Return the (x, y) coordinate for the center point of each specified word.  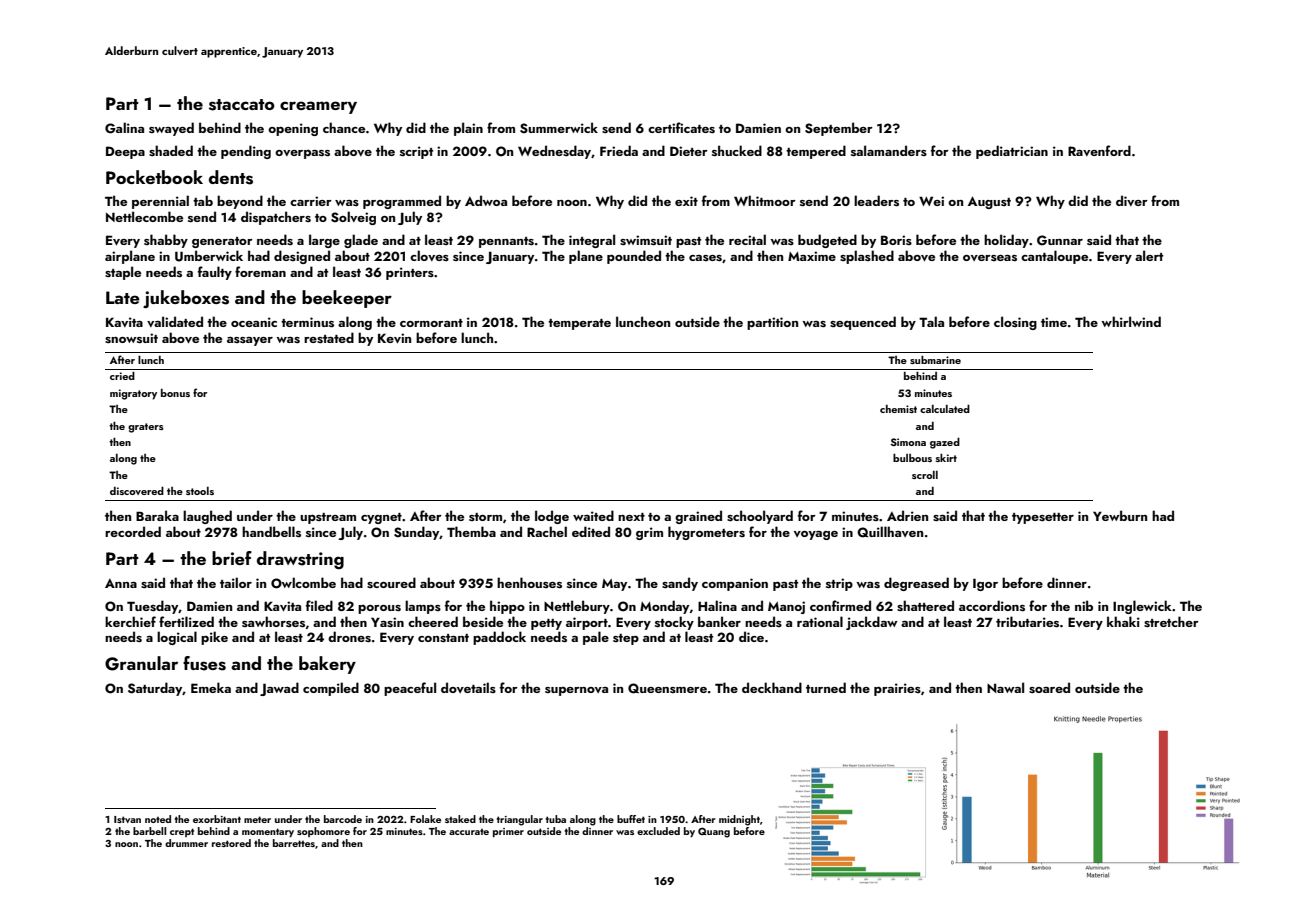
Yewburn (1120, 515)
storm (485, 517)
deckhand (772, 687)
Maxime (812, 256)
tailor (236, 582)
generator (222, 242)
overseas (990, 258)
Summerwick (559, 128)
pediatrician (1012, 152)
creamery (318, 107)
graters (146, 428)
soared (1049, 687)
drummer (186, 843)
